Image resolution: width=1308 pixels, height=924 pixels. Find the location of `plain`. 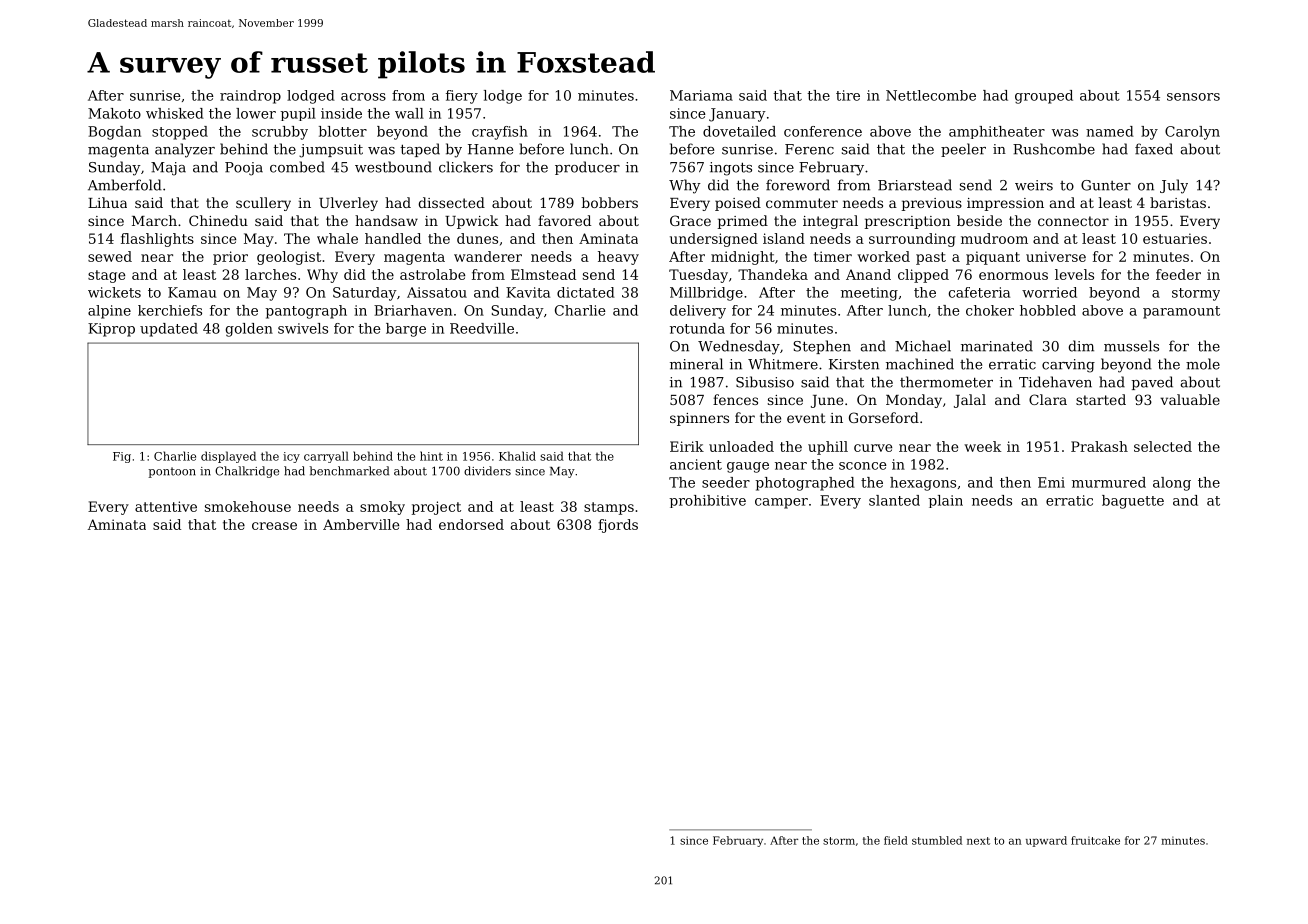

plain is located at coordinates (945, 501).
